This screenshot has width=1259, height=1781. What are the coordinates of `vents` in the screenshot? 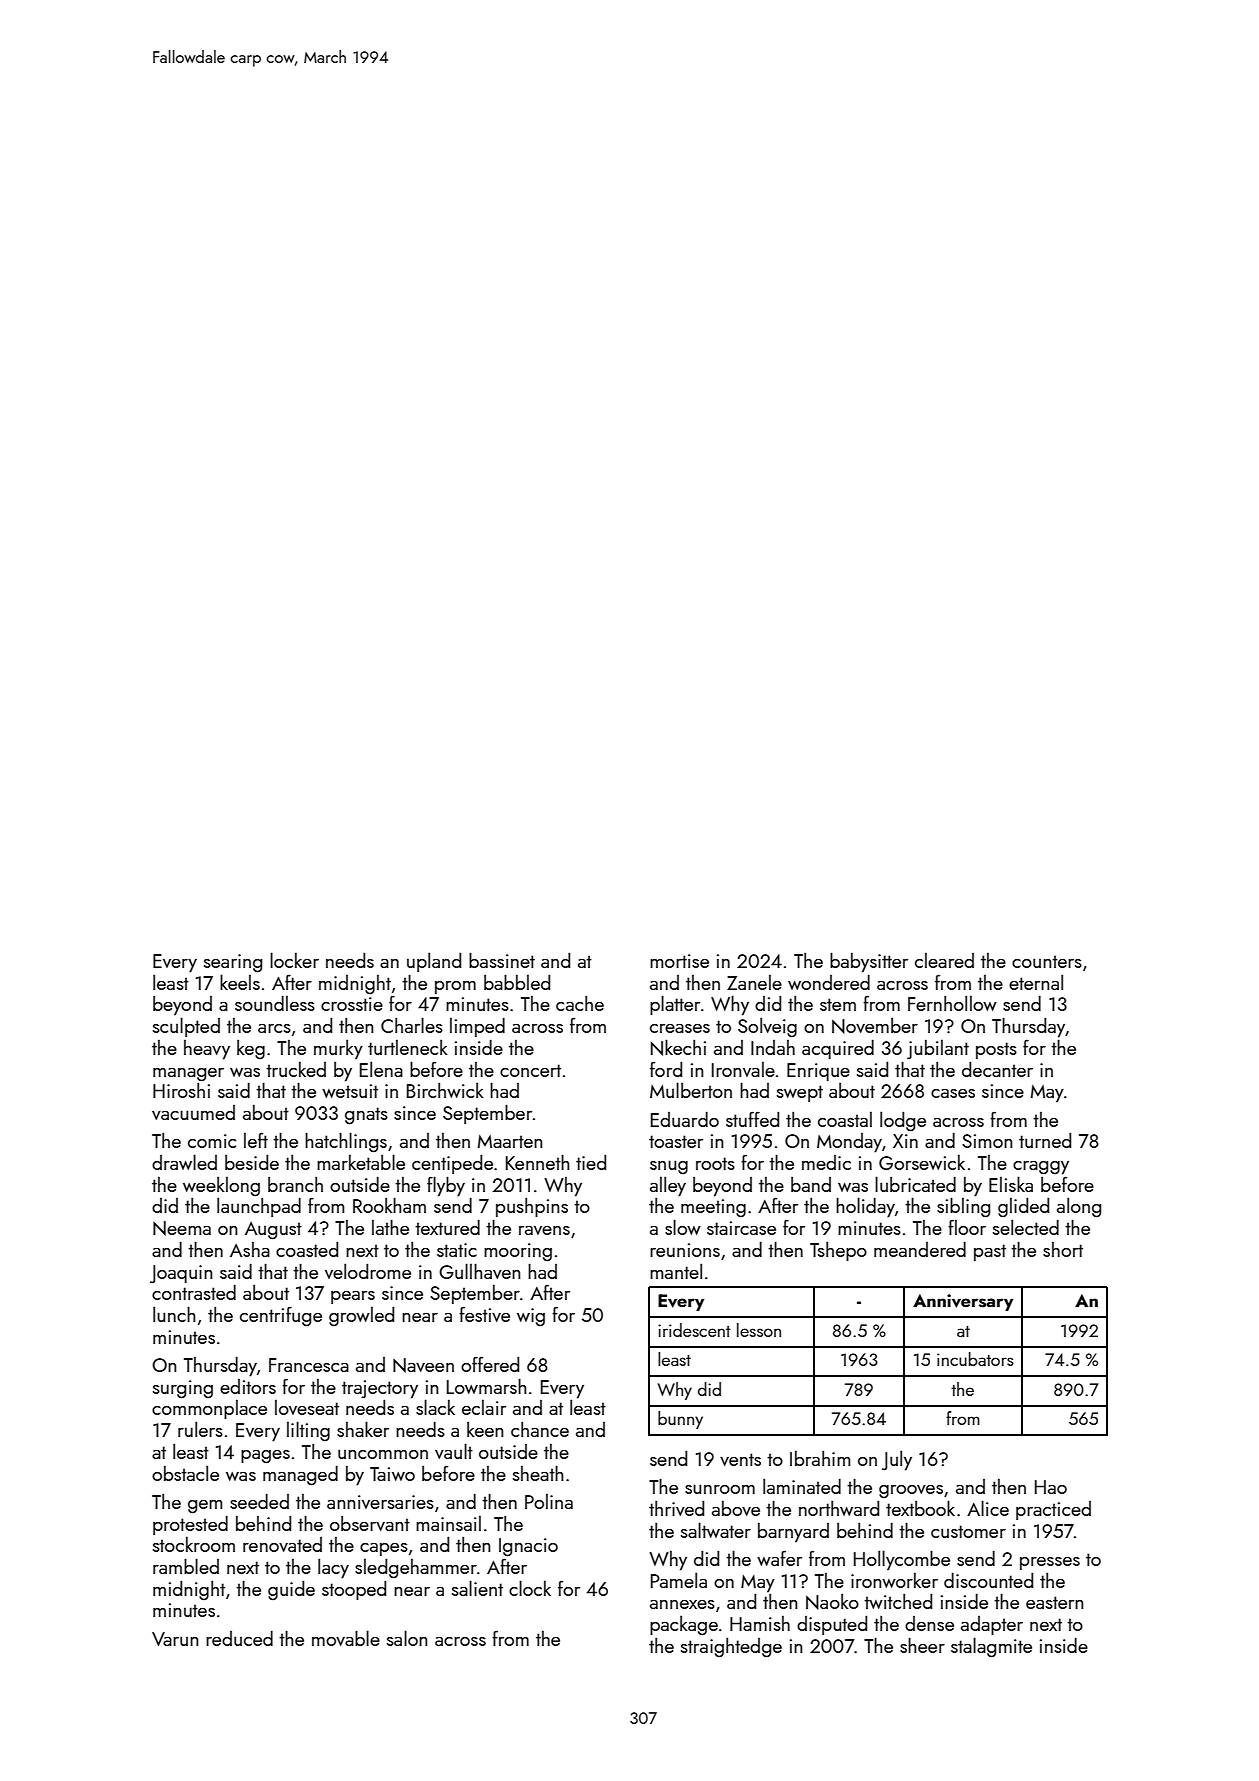 It's located at (740, 1459).
